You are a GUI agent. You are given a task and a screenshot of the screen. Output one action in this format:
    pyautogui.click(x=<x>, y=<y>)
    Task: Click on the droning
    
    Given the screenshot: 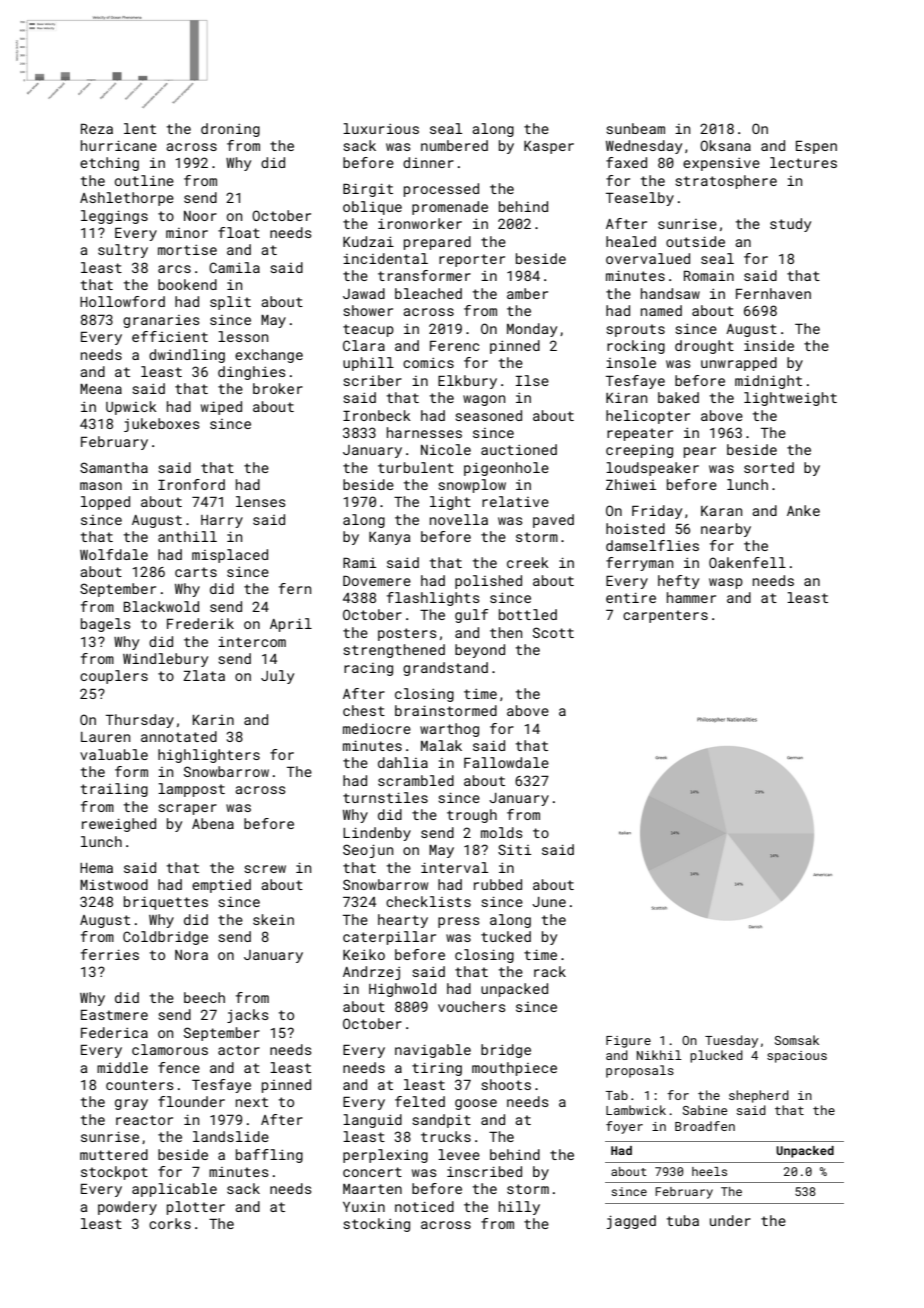 What is the action you would take?
    pyautogui.click(x=230, y=130)
